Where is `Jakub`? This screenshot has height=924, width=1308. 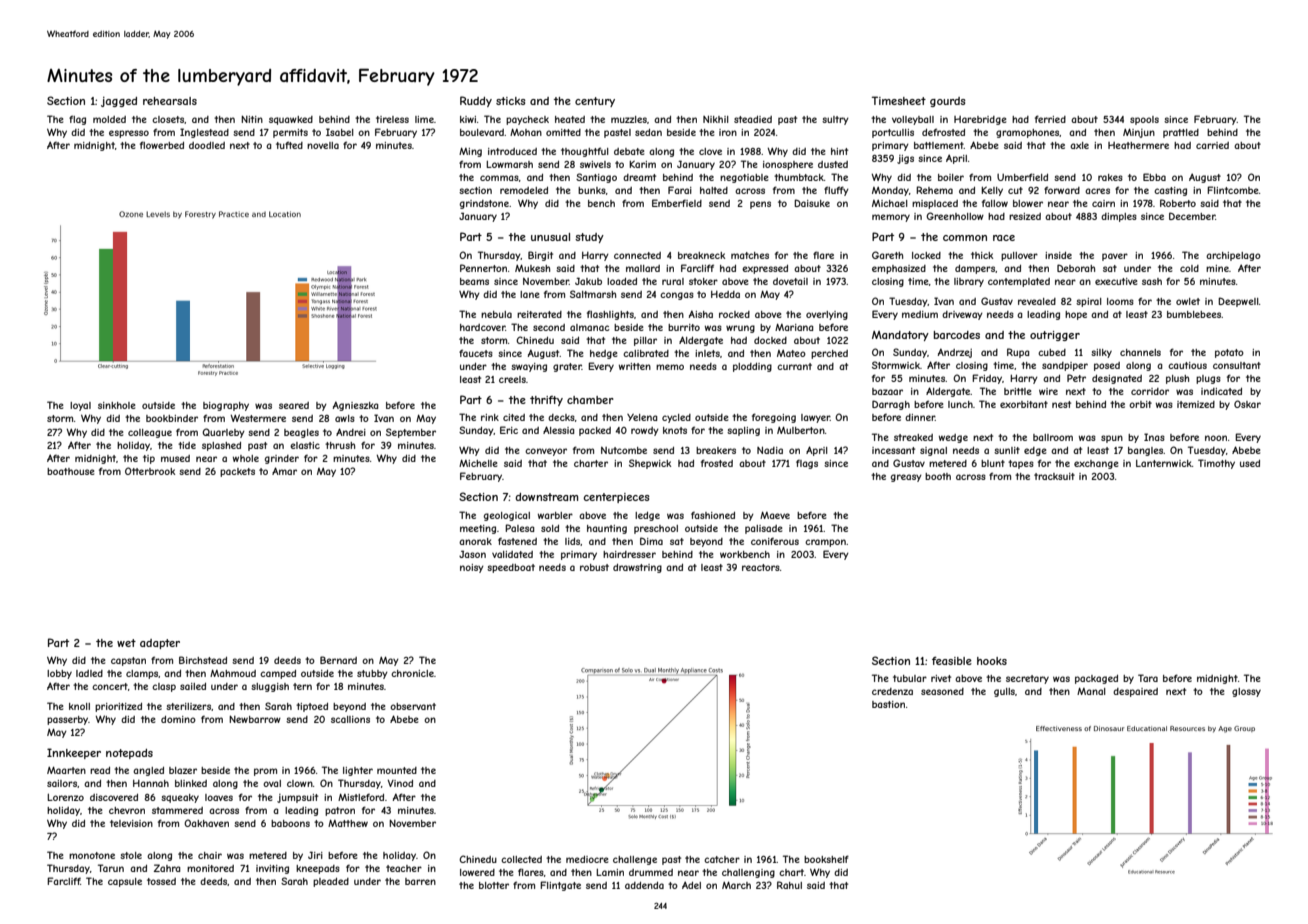
Jakub is located at coordinates (588, 281).
